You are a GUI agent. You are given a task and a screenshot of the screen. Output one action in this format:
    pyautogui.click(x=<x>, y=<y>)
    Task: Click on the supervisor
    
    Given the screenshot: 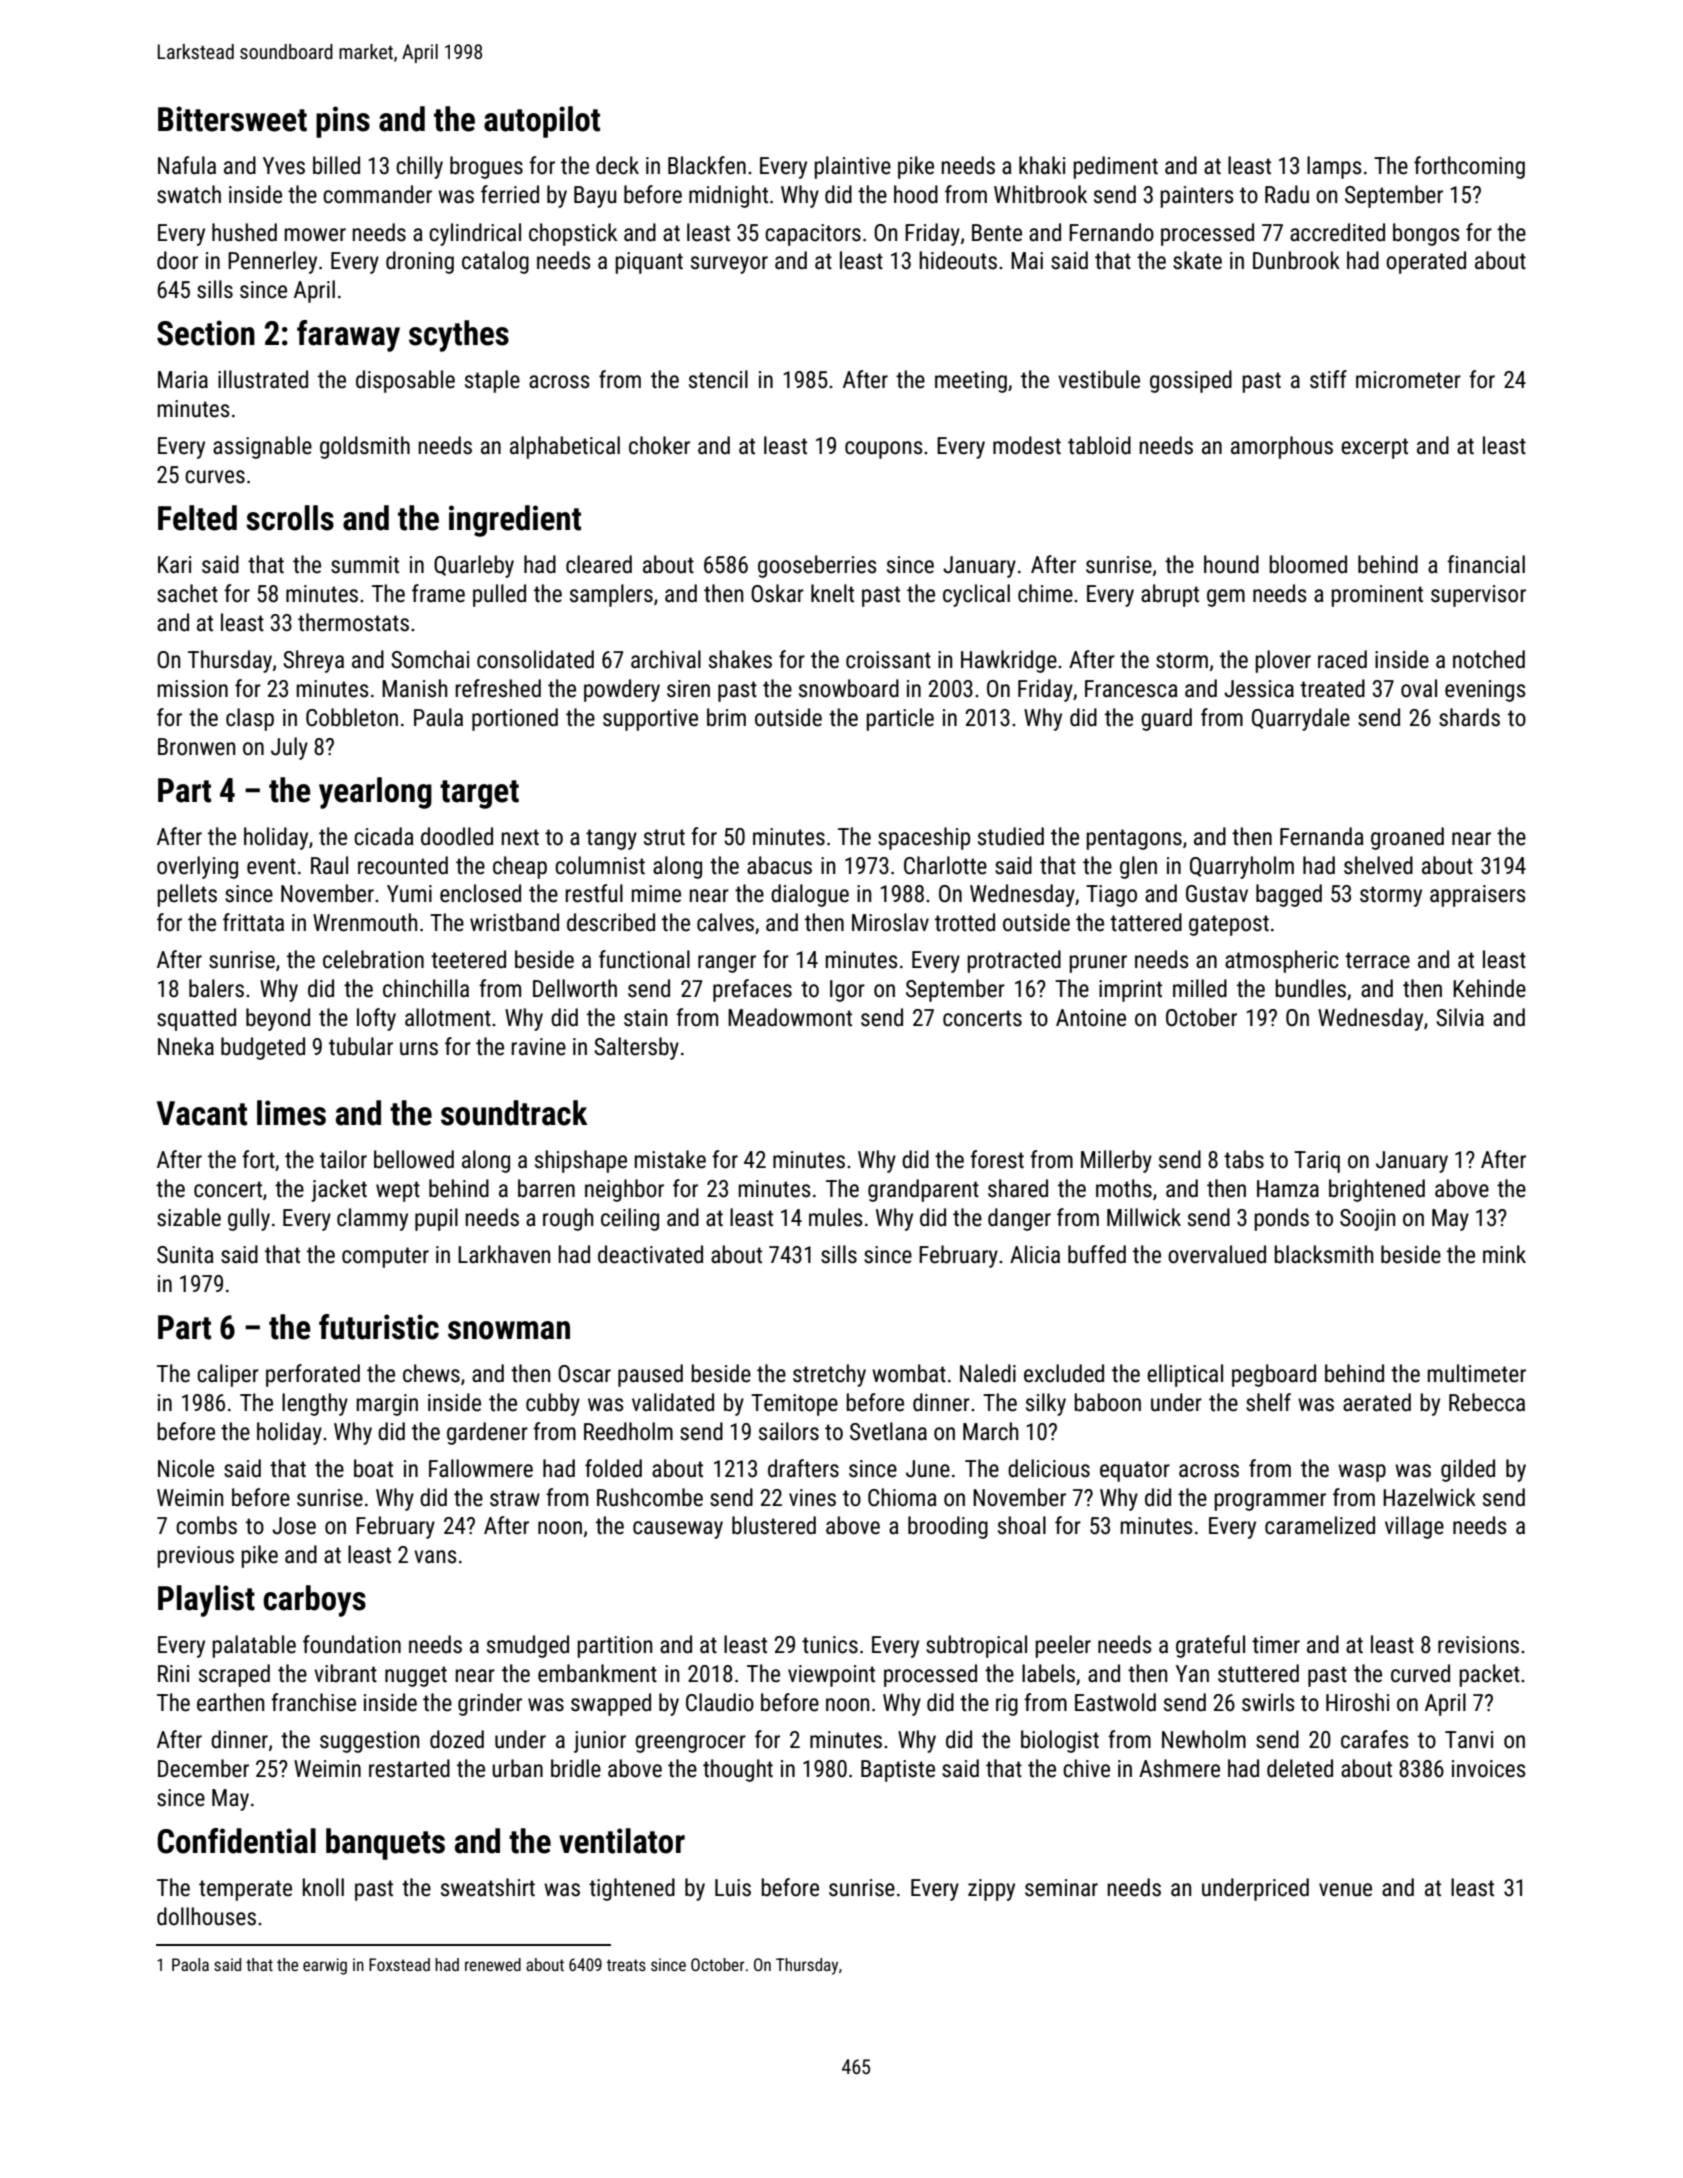 What is the action you would take?
    pyautogui.click(x=1478, y=596)
